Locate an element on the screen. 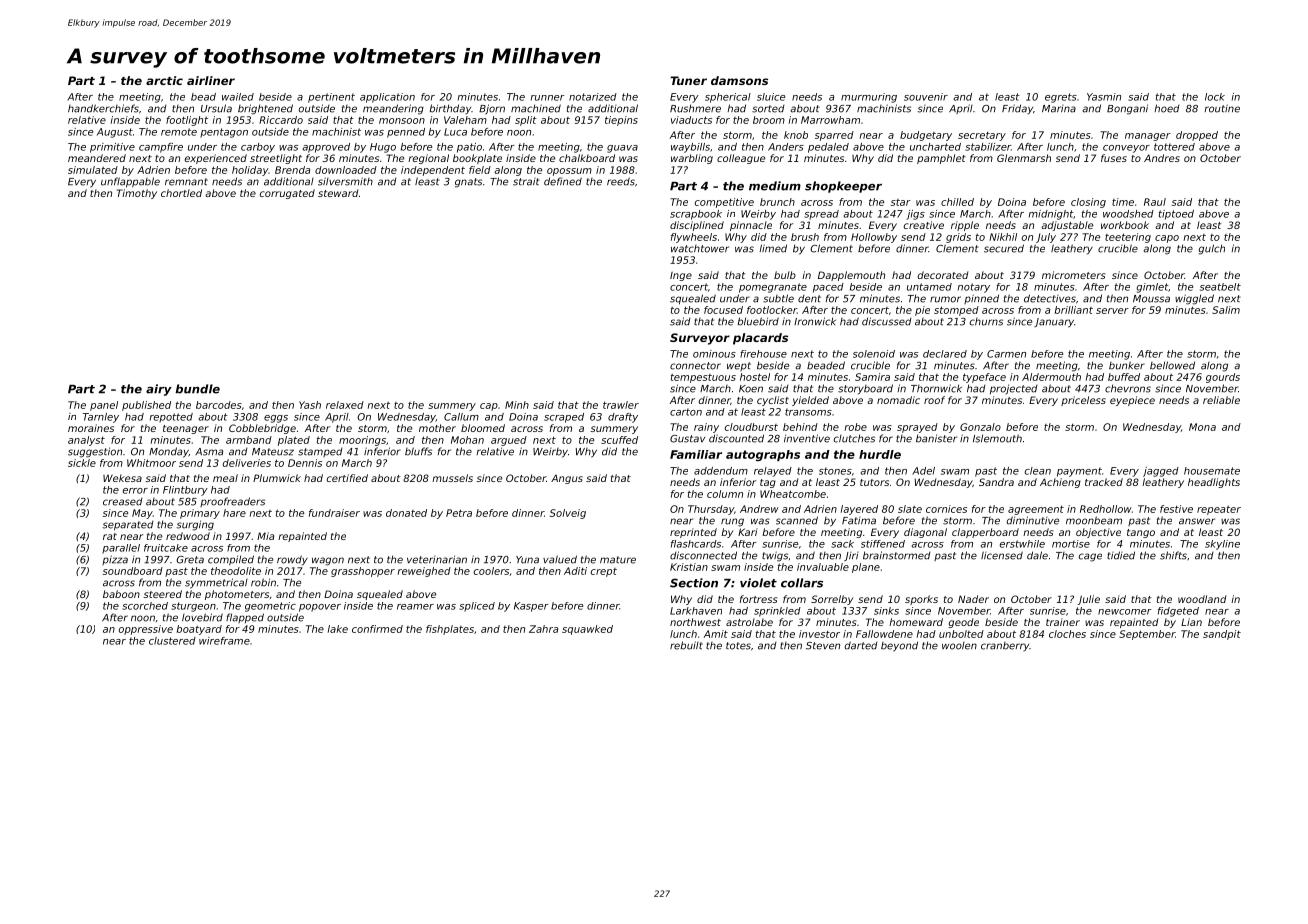 This screenshot has width=1308, height=924. baboon is located at coordinates (121, 594).
